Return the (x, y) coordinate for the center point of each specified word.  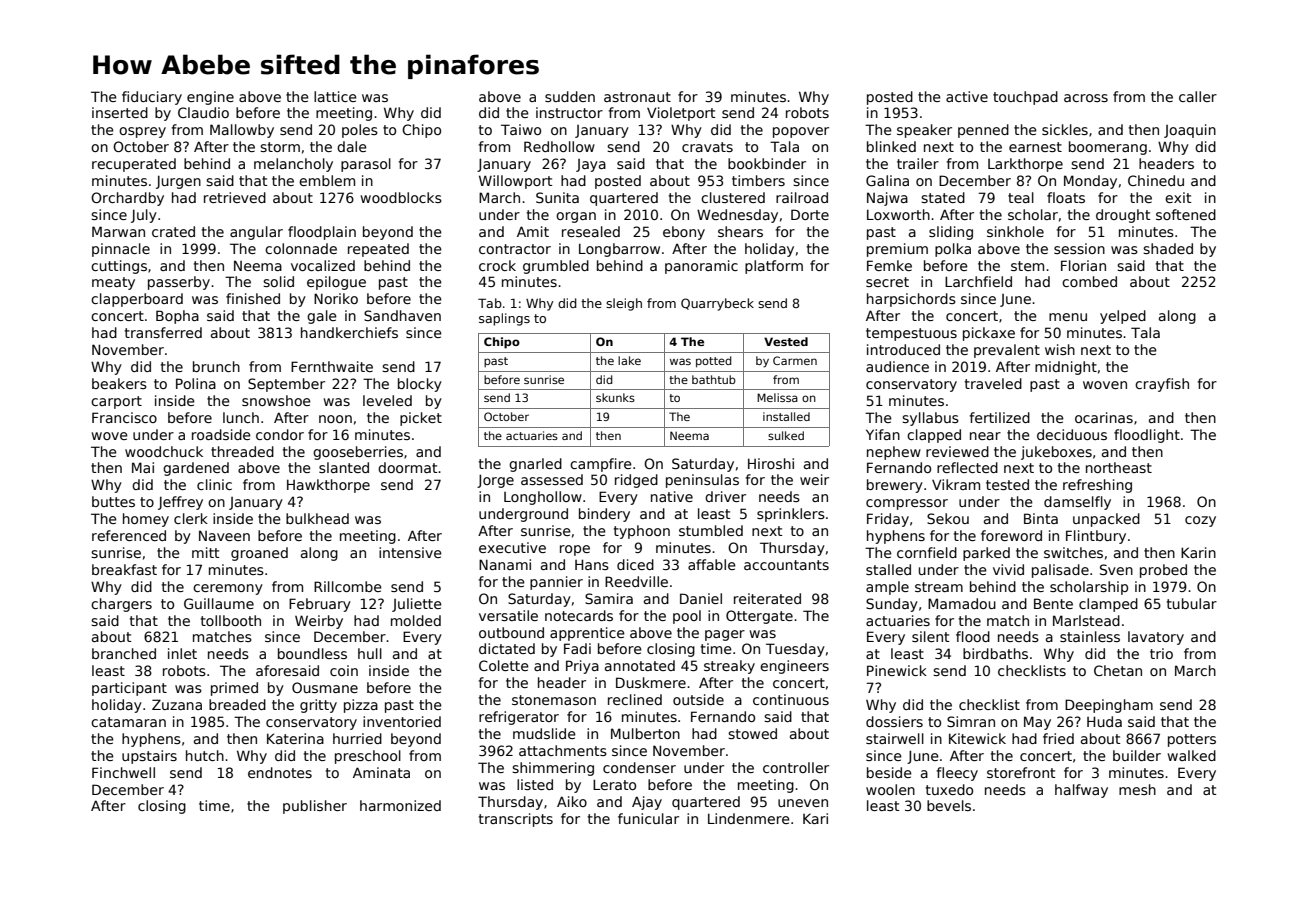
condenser (639, 767)
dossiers (894, 721)
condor (280, 434)
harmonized (400, 805)
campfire (601, 465)
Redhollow (559, 146)
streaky (729, 667)
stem (1027, 266)
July (144, 216)
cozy (1200, 521)
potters (1192, 740)
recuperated (134, 165)
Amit (533, 231)
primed (234, 689)
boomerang (1108, 148)
